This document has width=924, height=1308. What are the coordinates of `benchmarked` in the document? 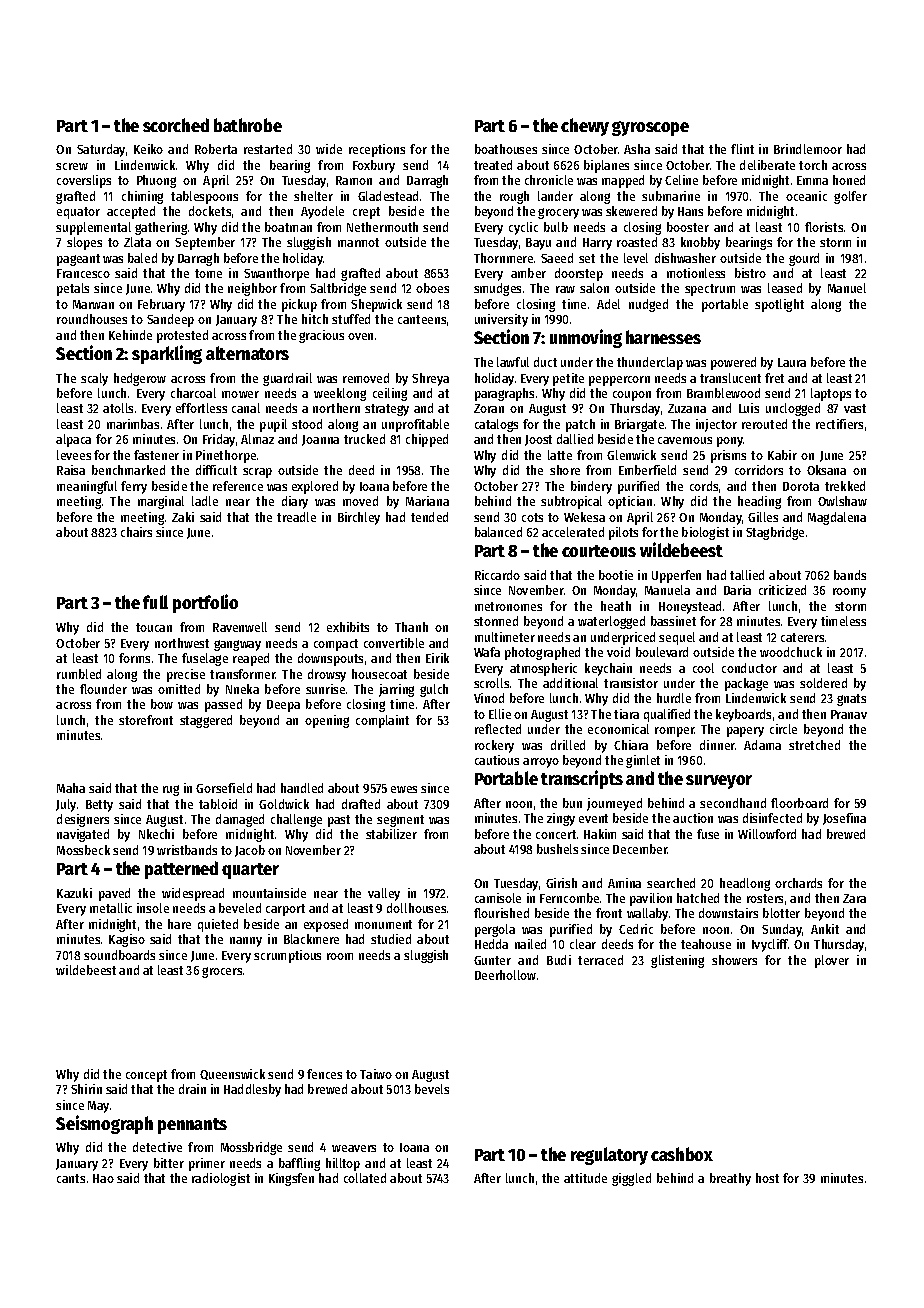 It's located at (128, 470).
